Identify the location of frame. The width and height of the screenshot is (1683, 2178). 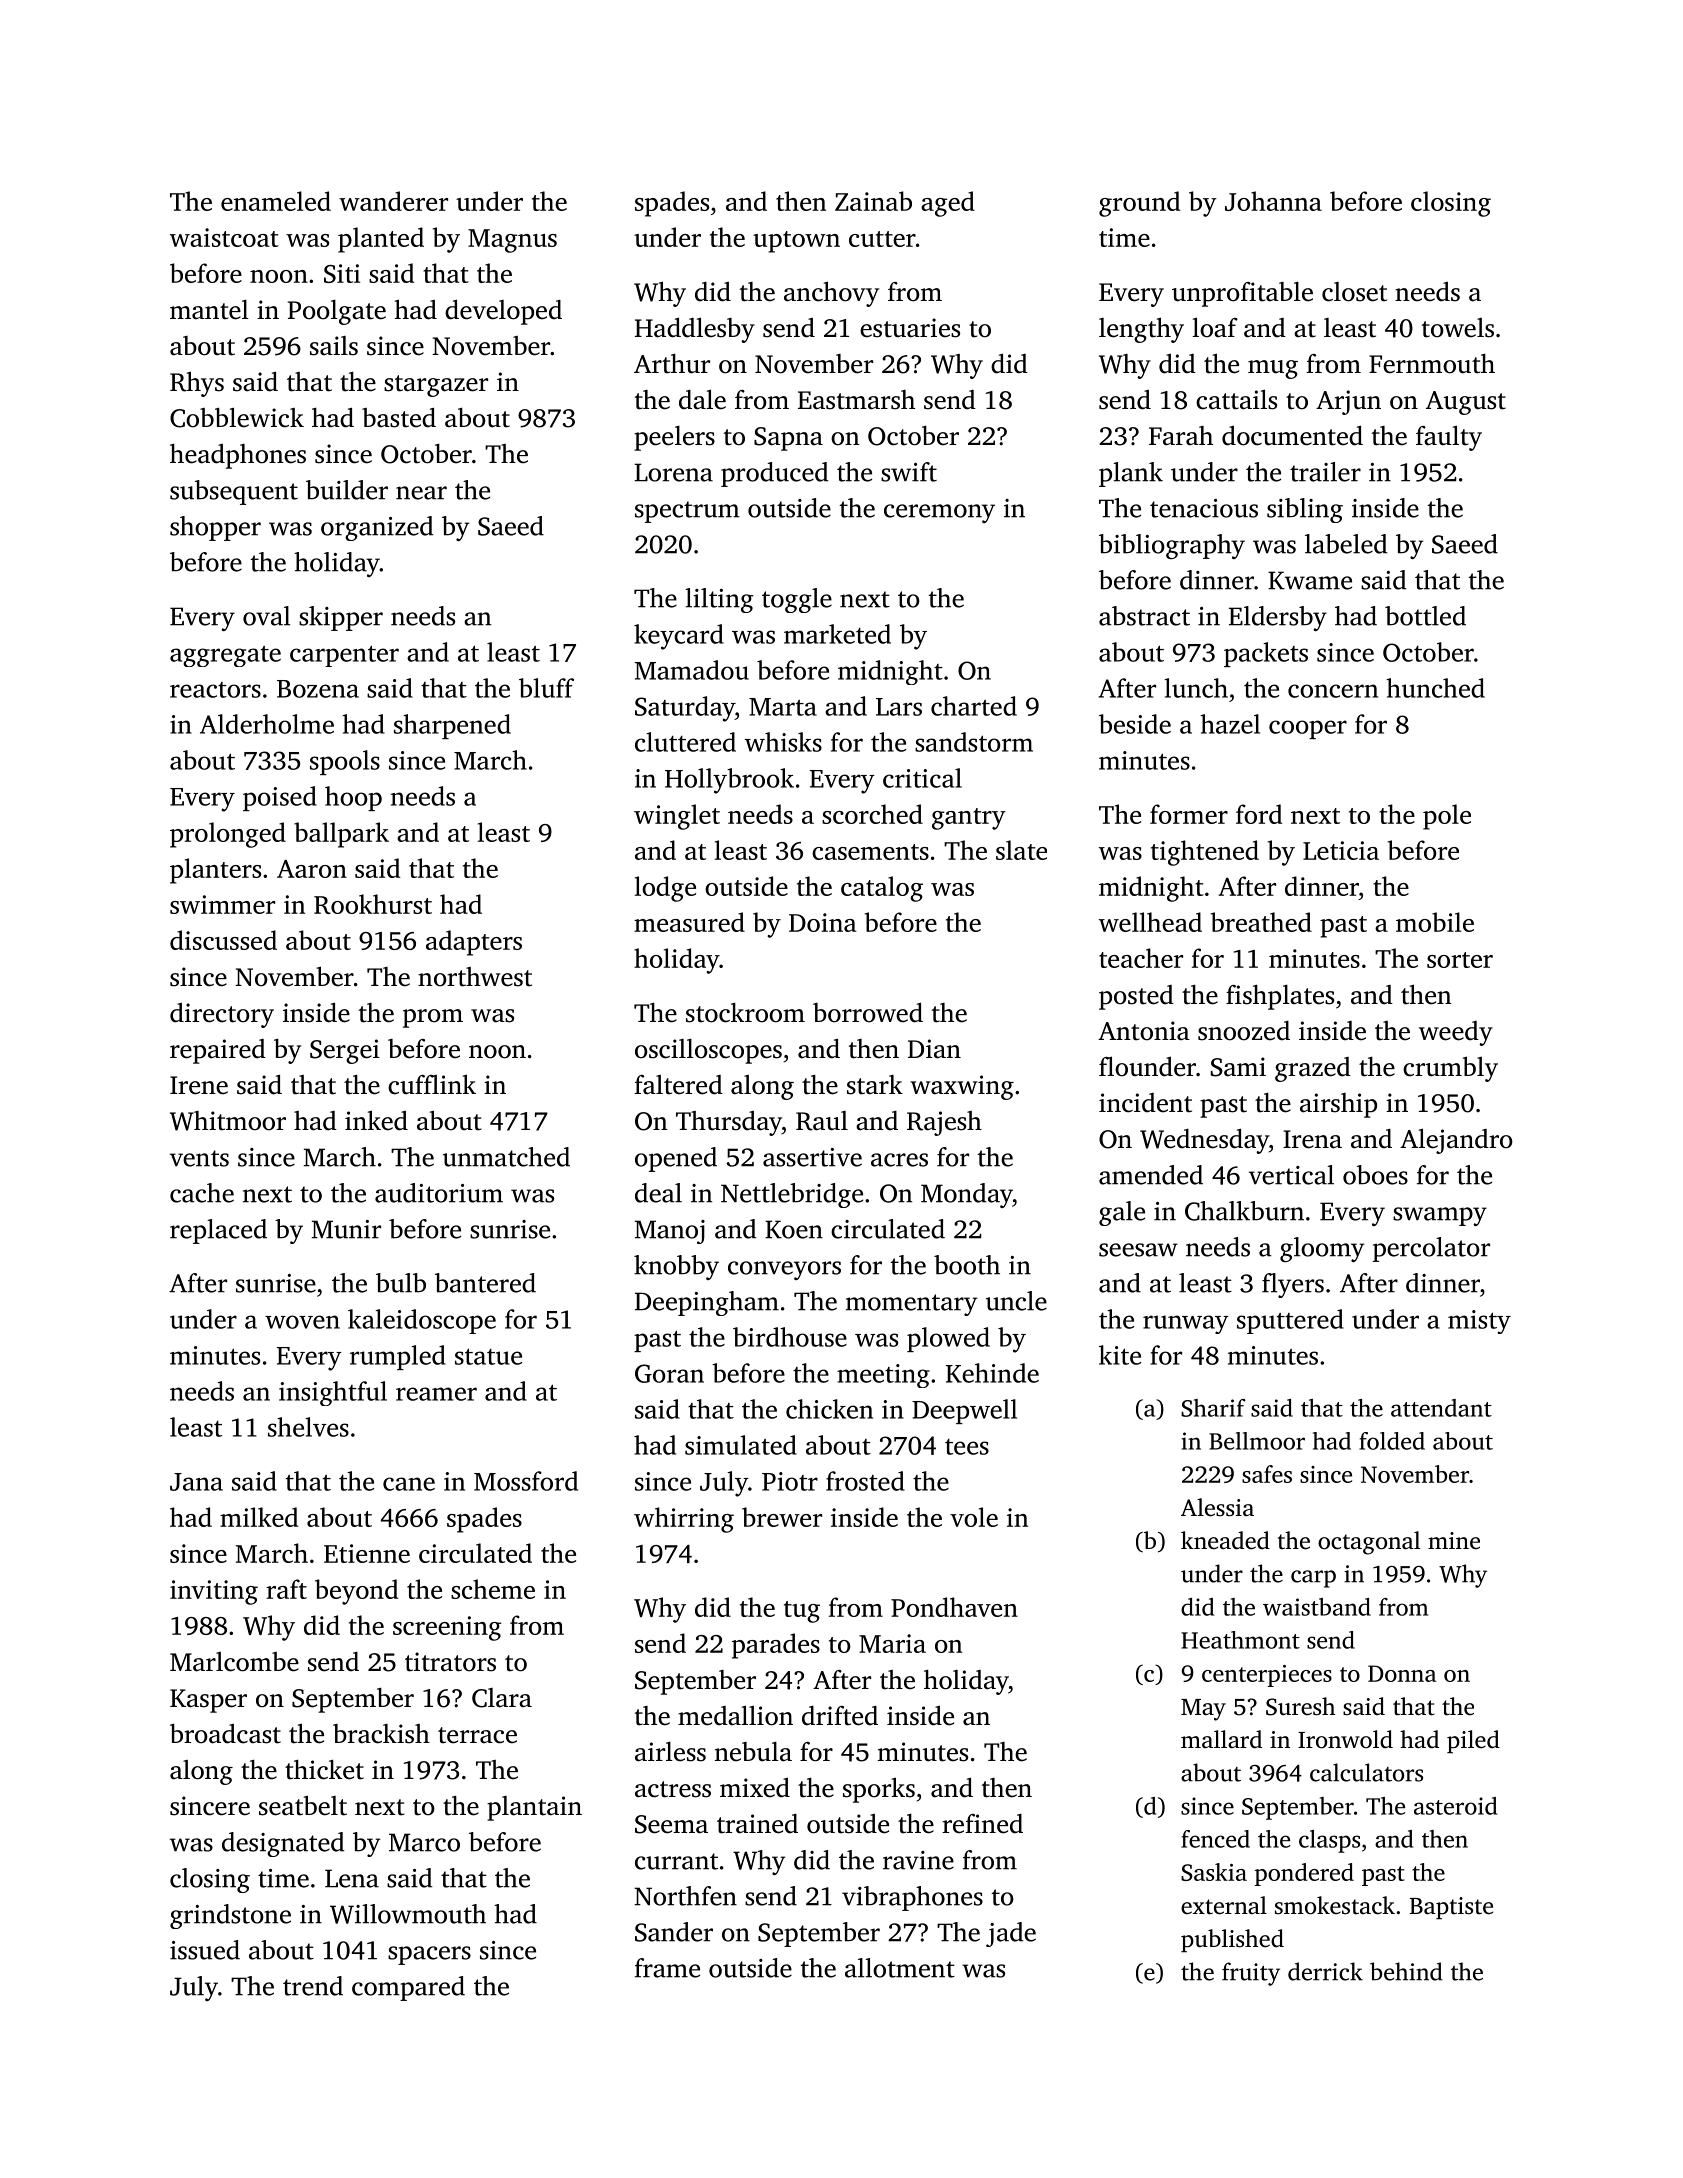
(667, 1968).
